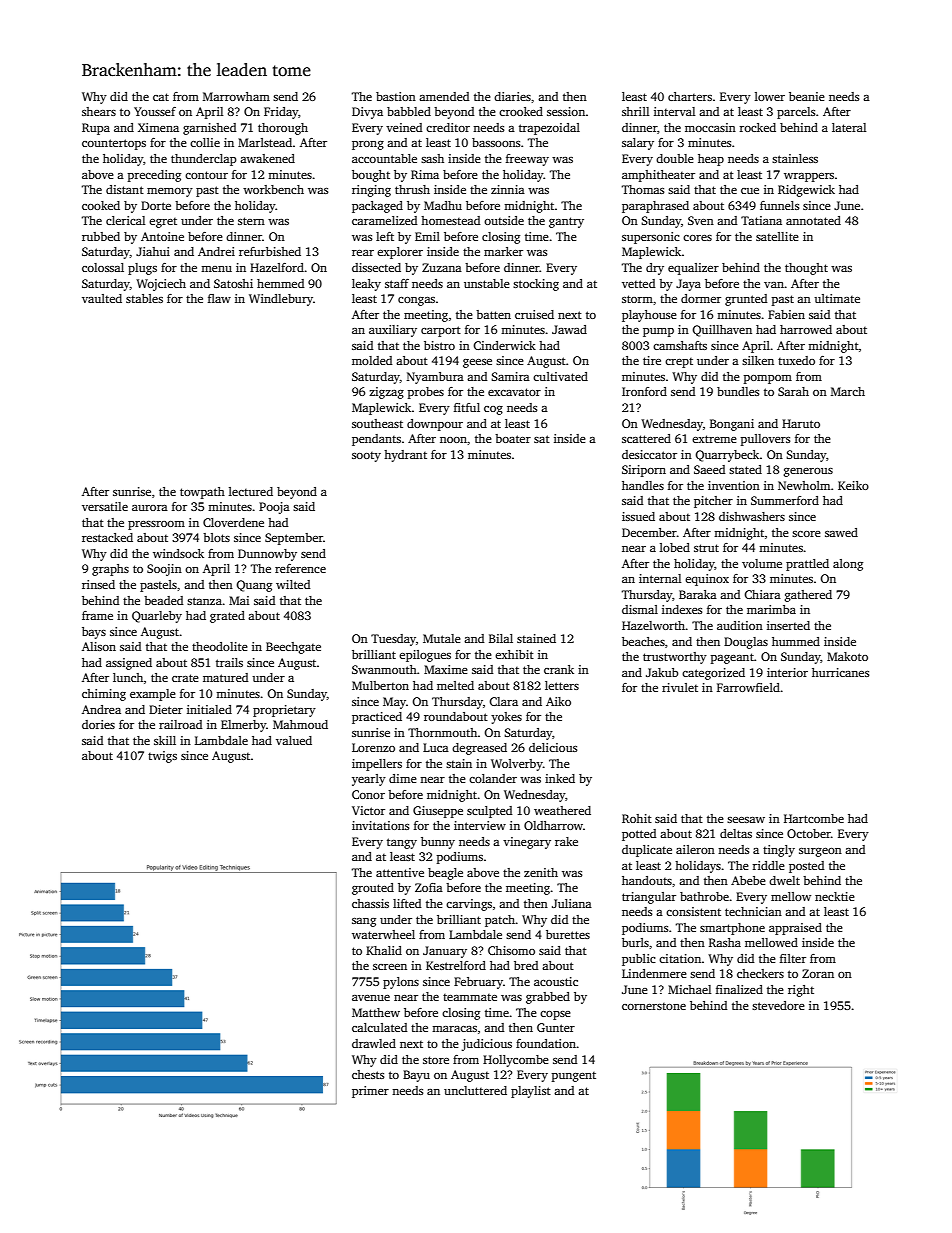  I want to click on pressroom, so click(156, 525).
